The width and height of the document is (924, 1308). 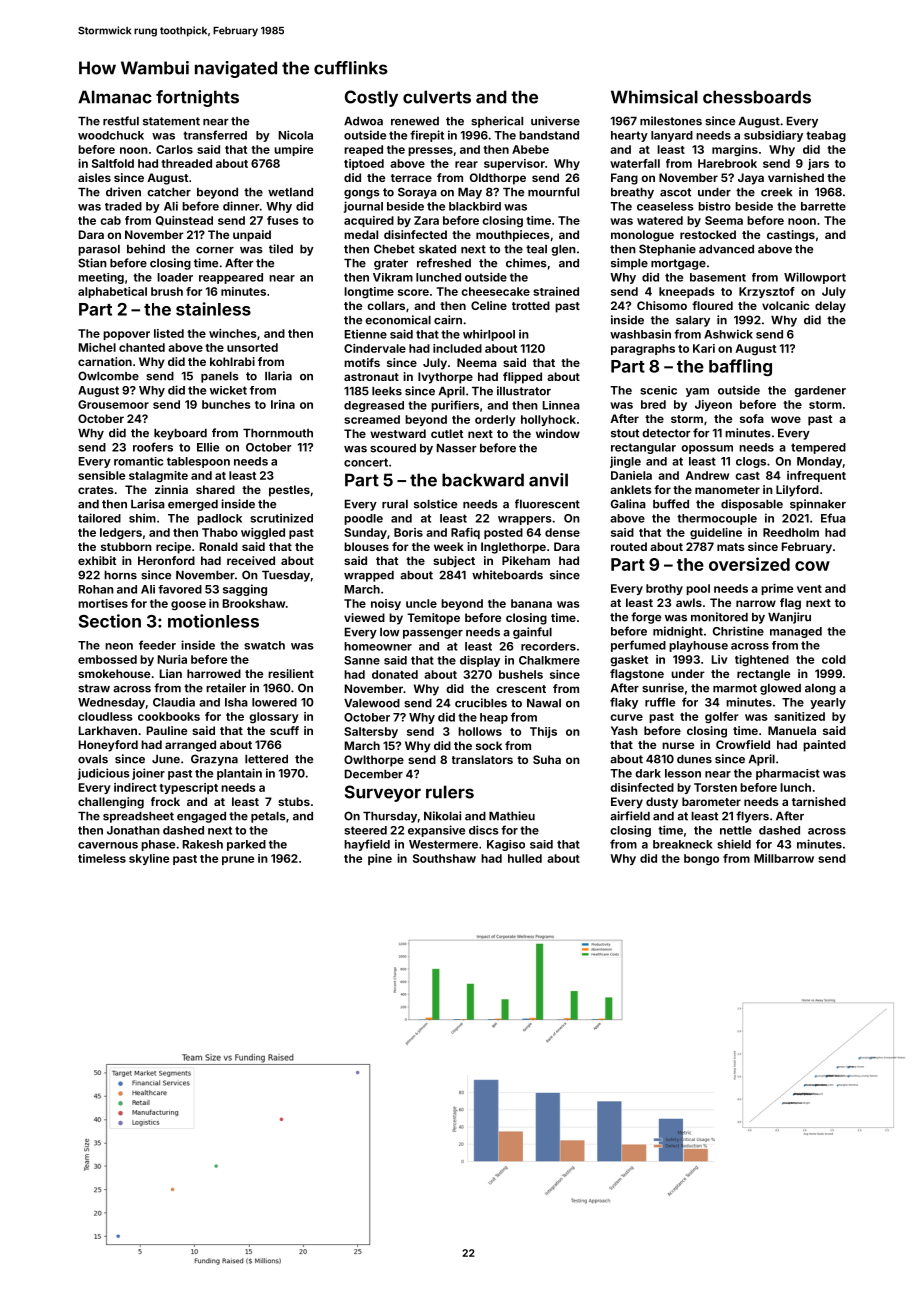 I want to click on cookbooks, so click(x=169, y=716).
